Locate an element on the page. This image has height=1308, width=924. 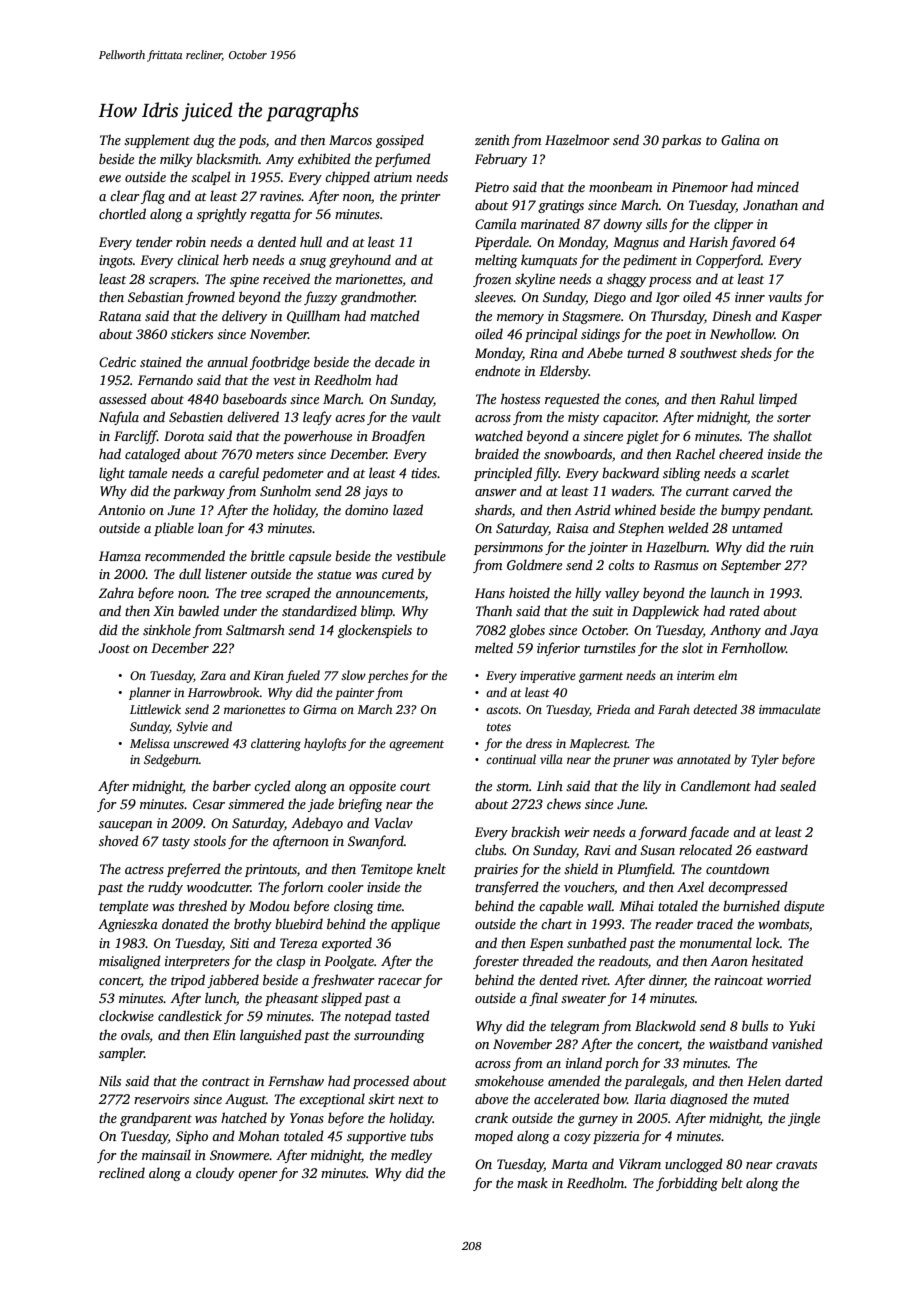
perches is located at coordinates (388, 676).
